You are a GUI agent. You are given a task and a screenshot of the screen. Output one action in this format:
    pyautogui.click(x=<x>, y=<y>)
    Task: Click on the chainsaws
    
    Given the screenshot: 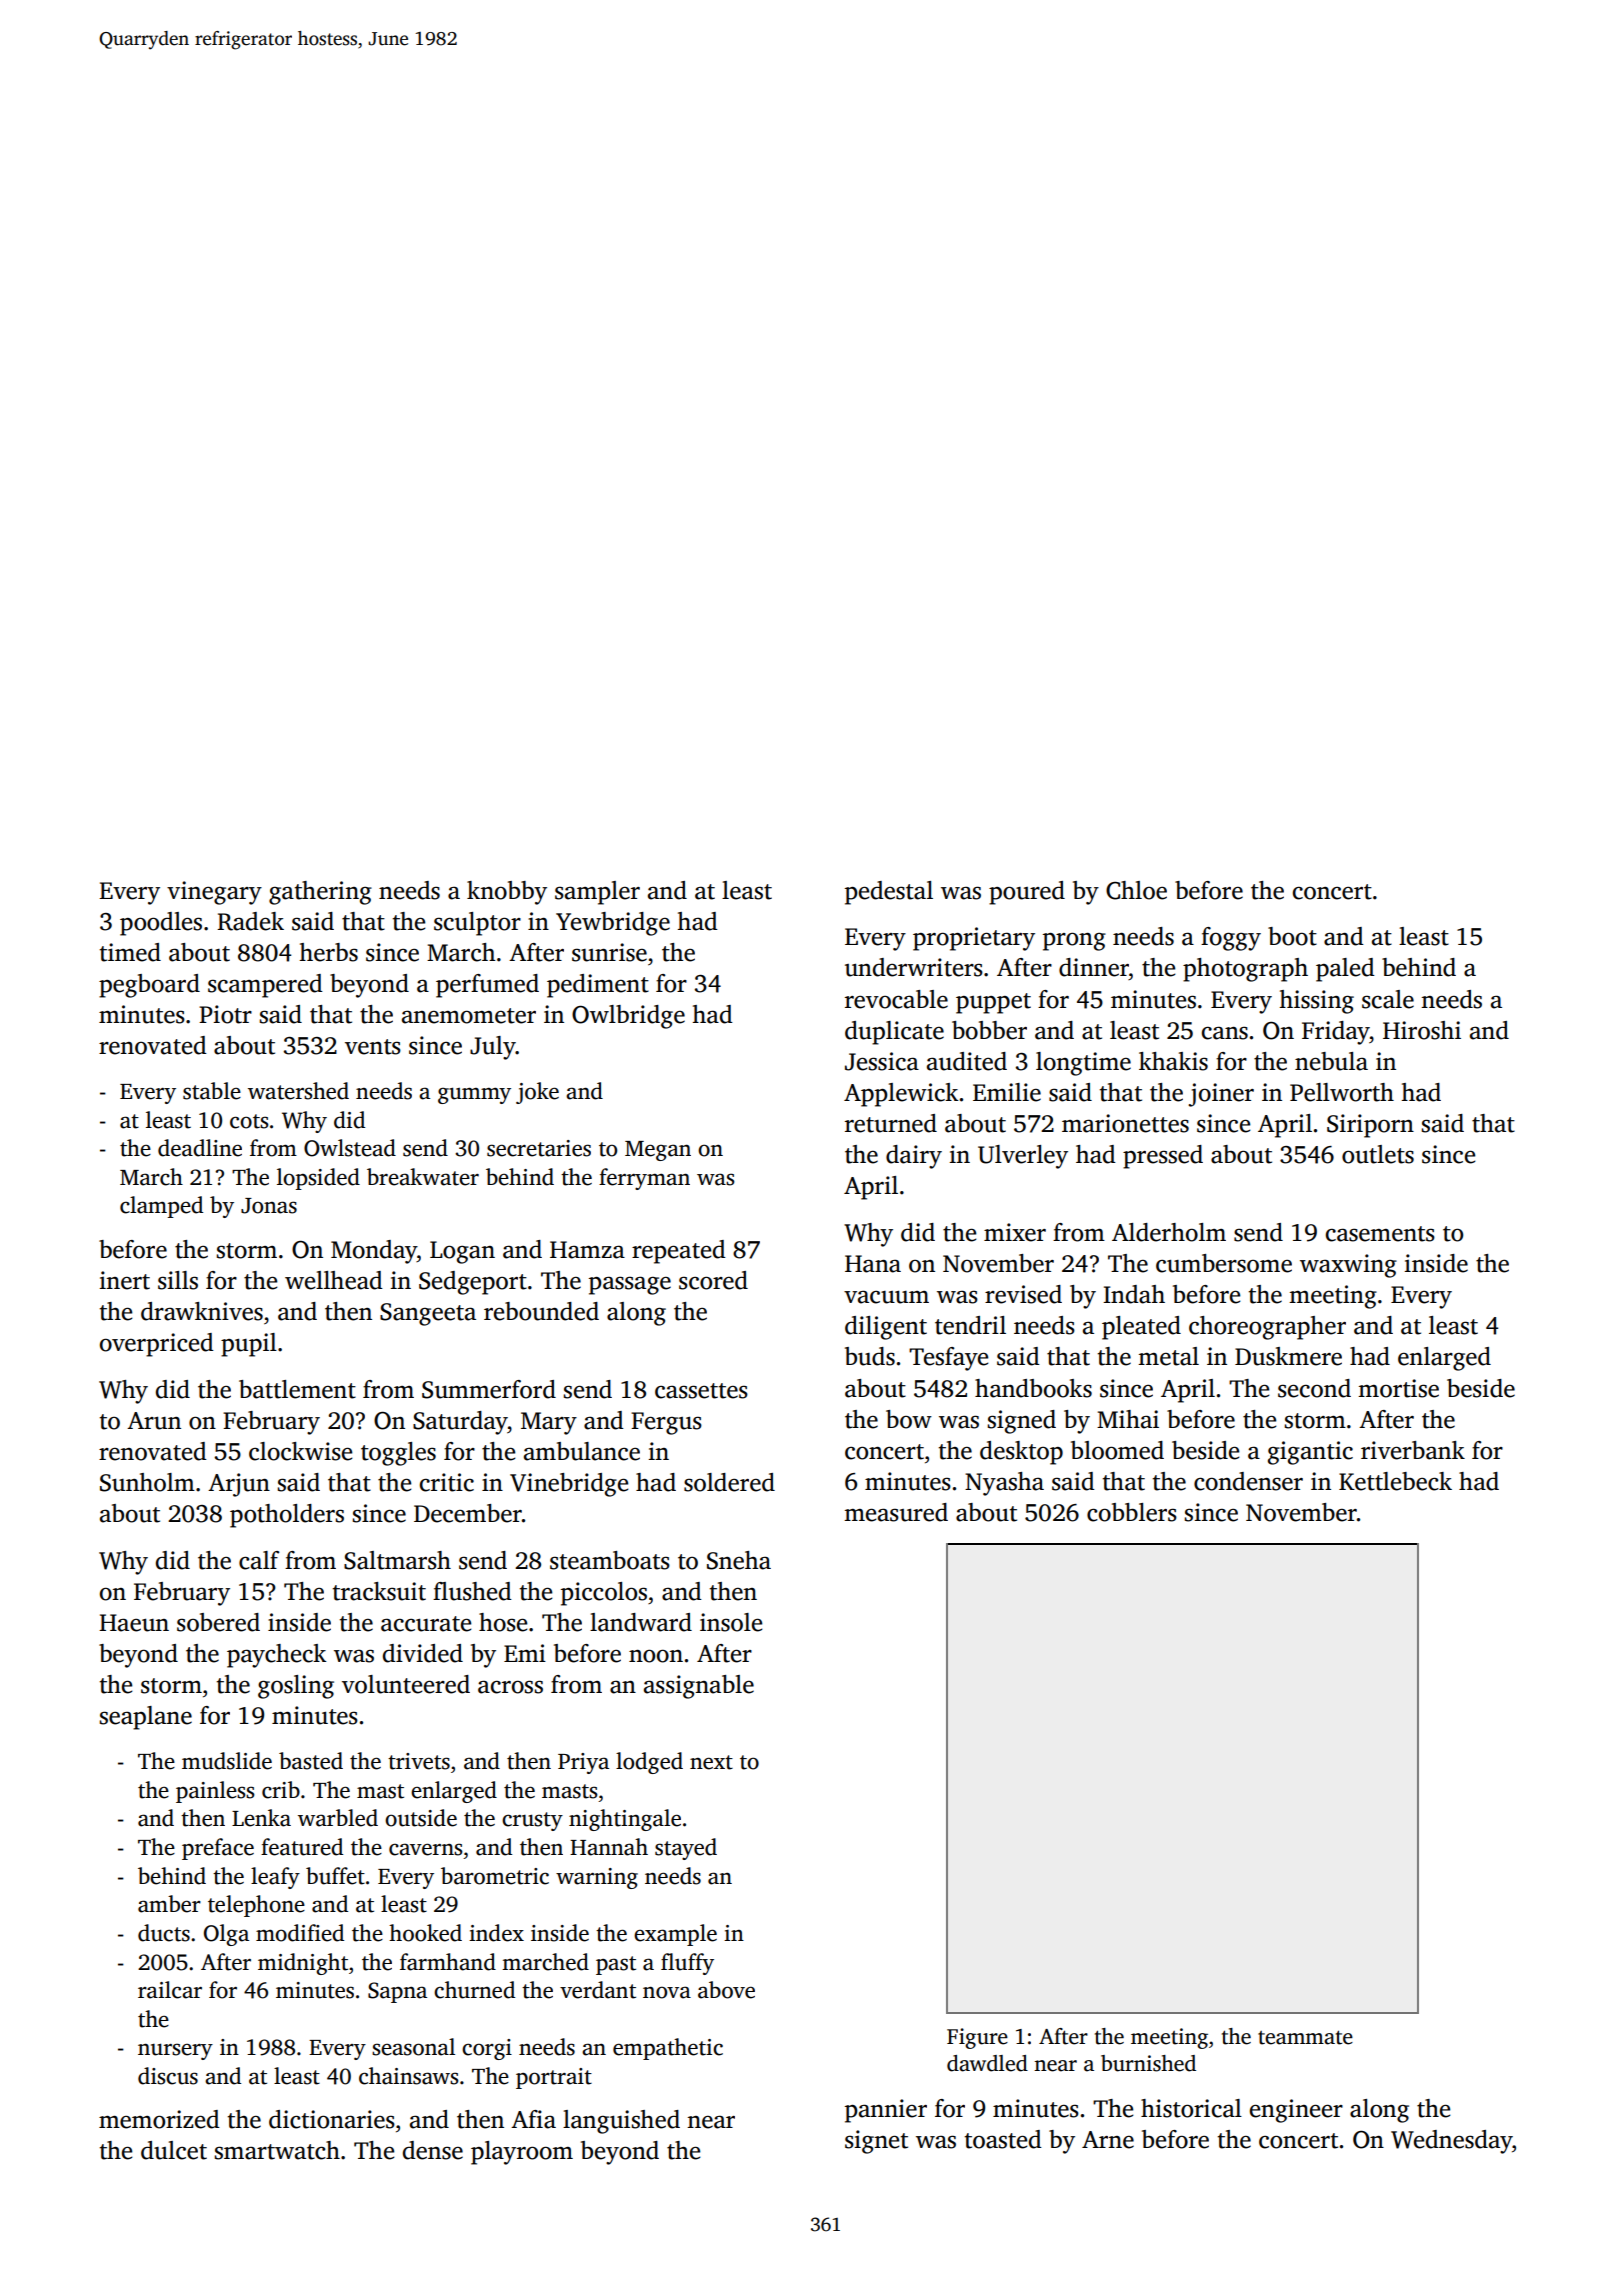 What is the action you would take?
    pyautogui.click(x=409, y=2076)
